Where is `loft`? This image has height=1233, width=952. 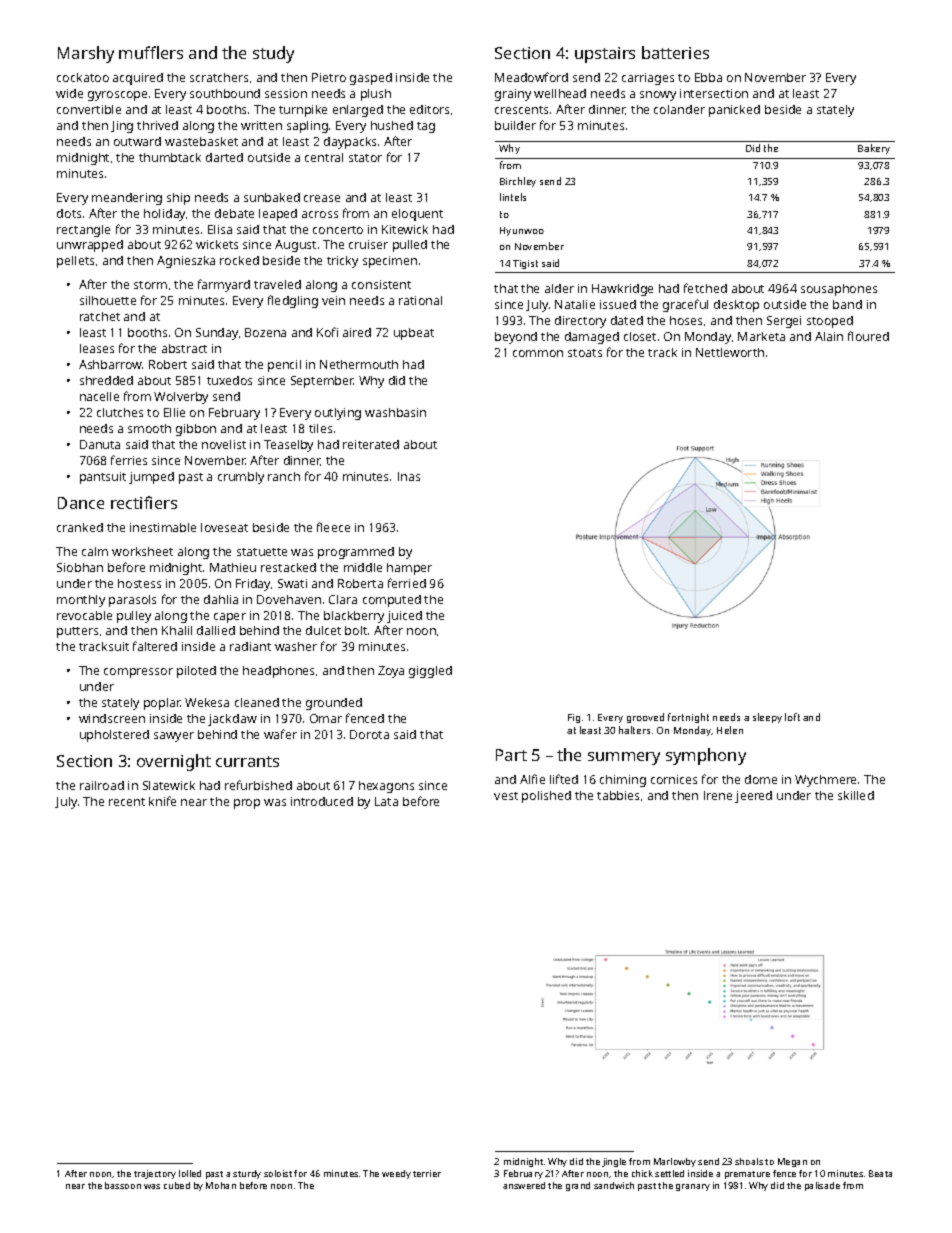 loft is located at coordinates (792, 717).
